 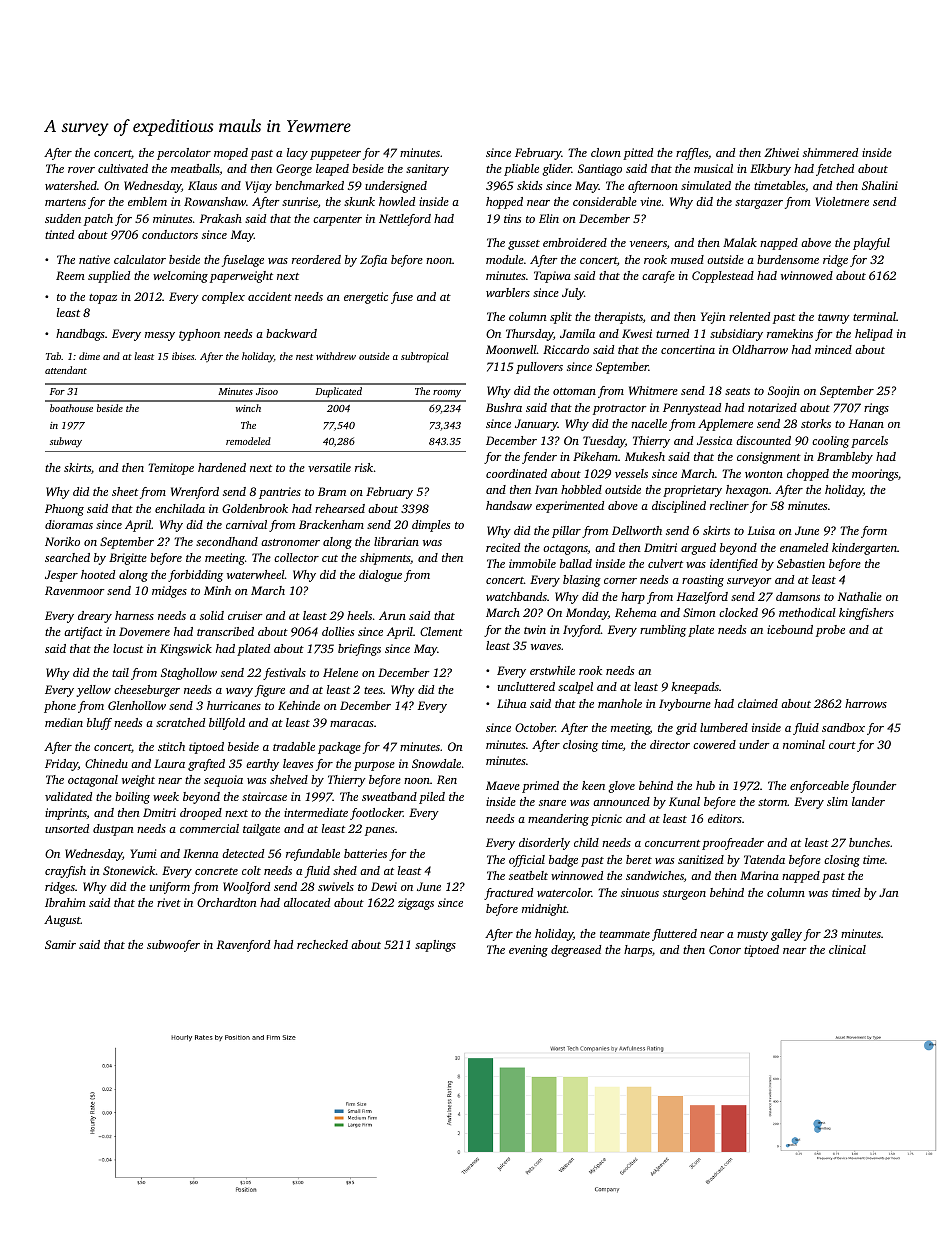 I want to click on Copplestead, so click(x=723, y=277).
